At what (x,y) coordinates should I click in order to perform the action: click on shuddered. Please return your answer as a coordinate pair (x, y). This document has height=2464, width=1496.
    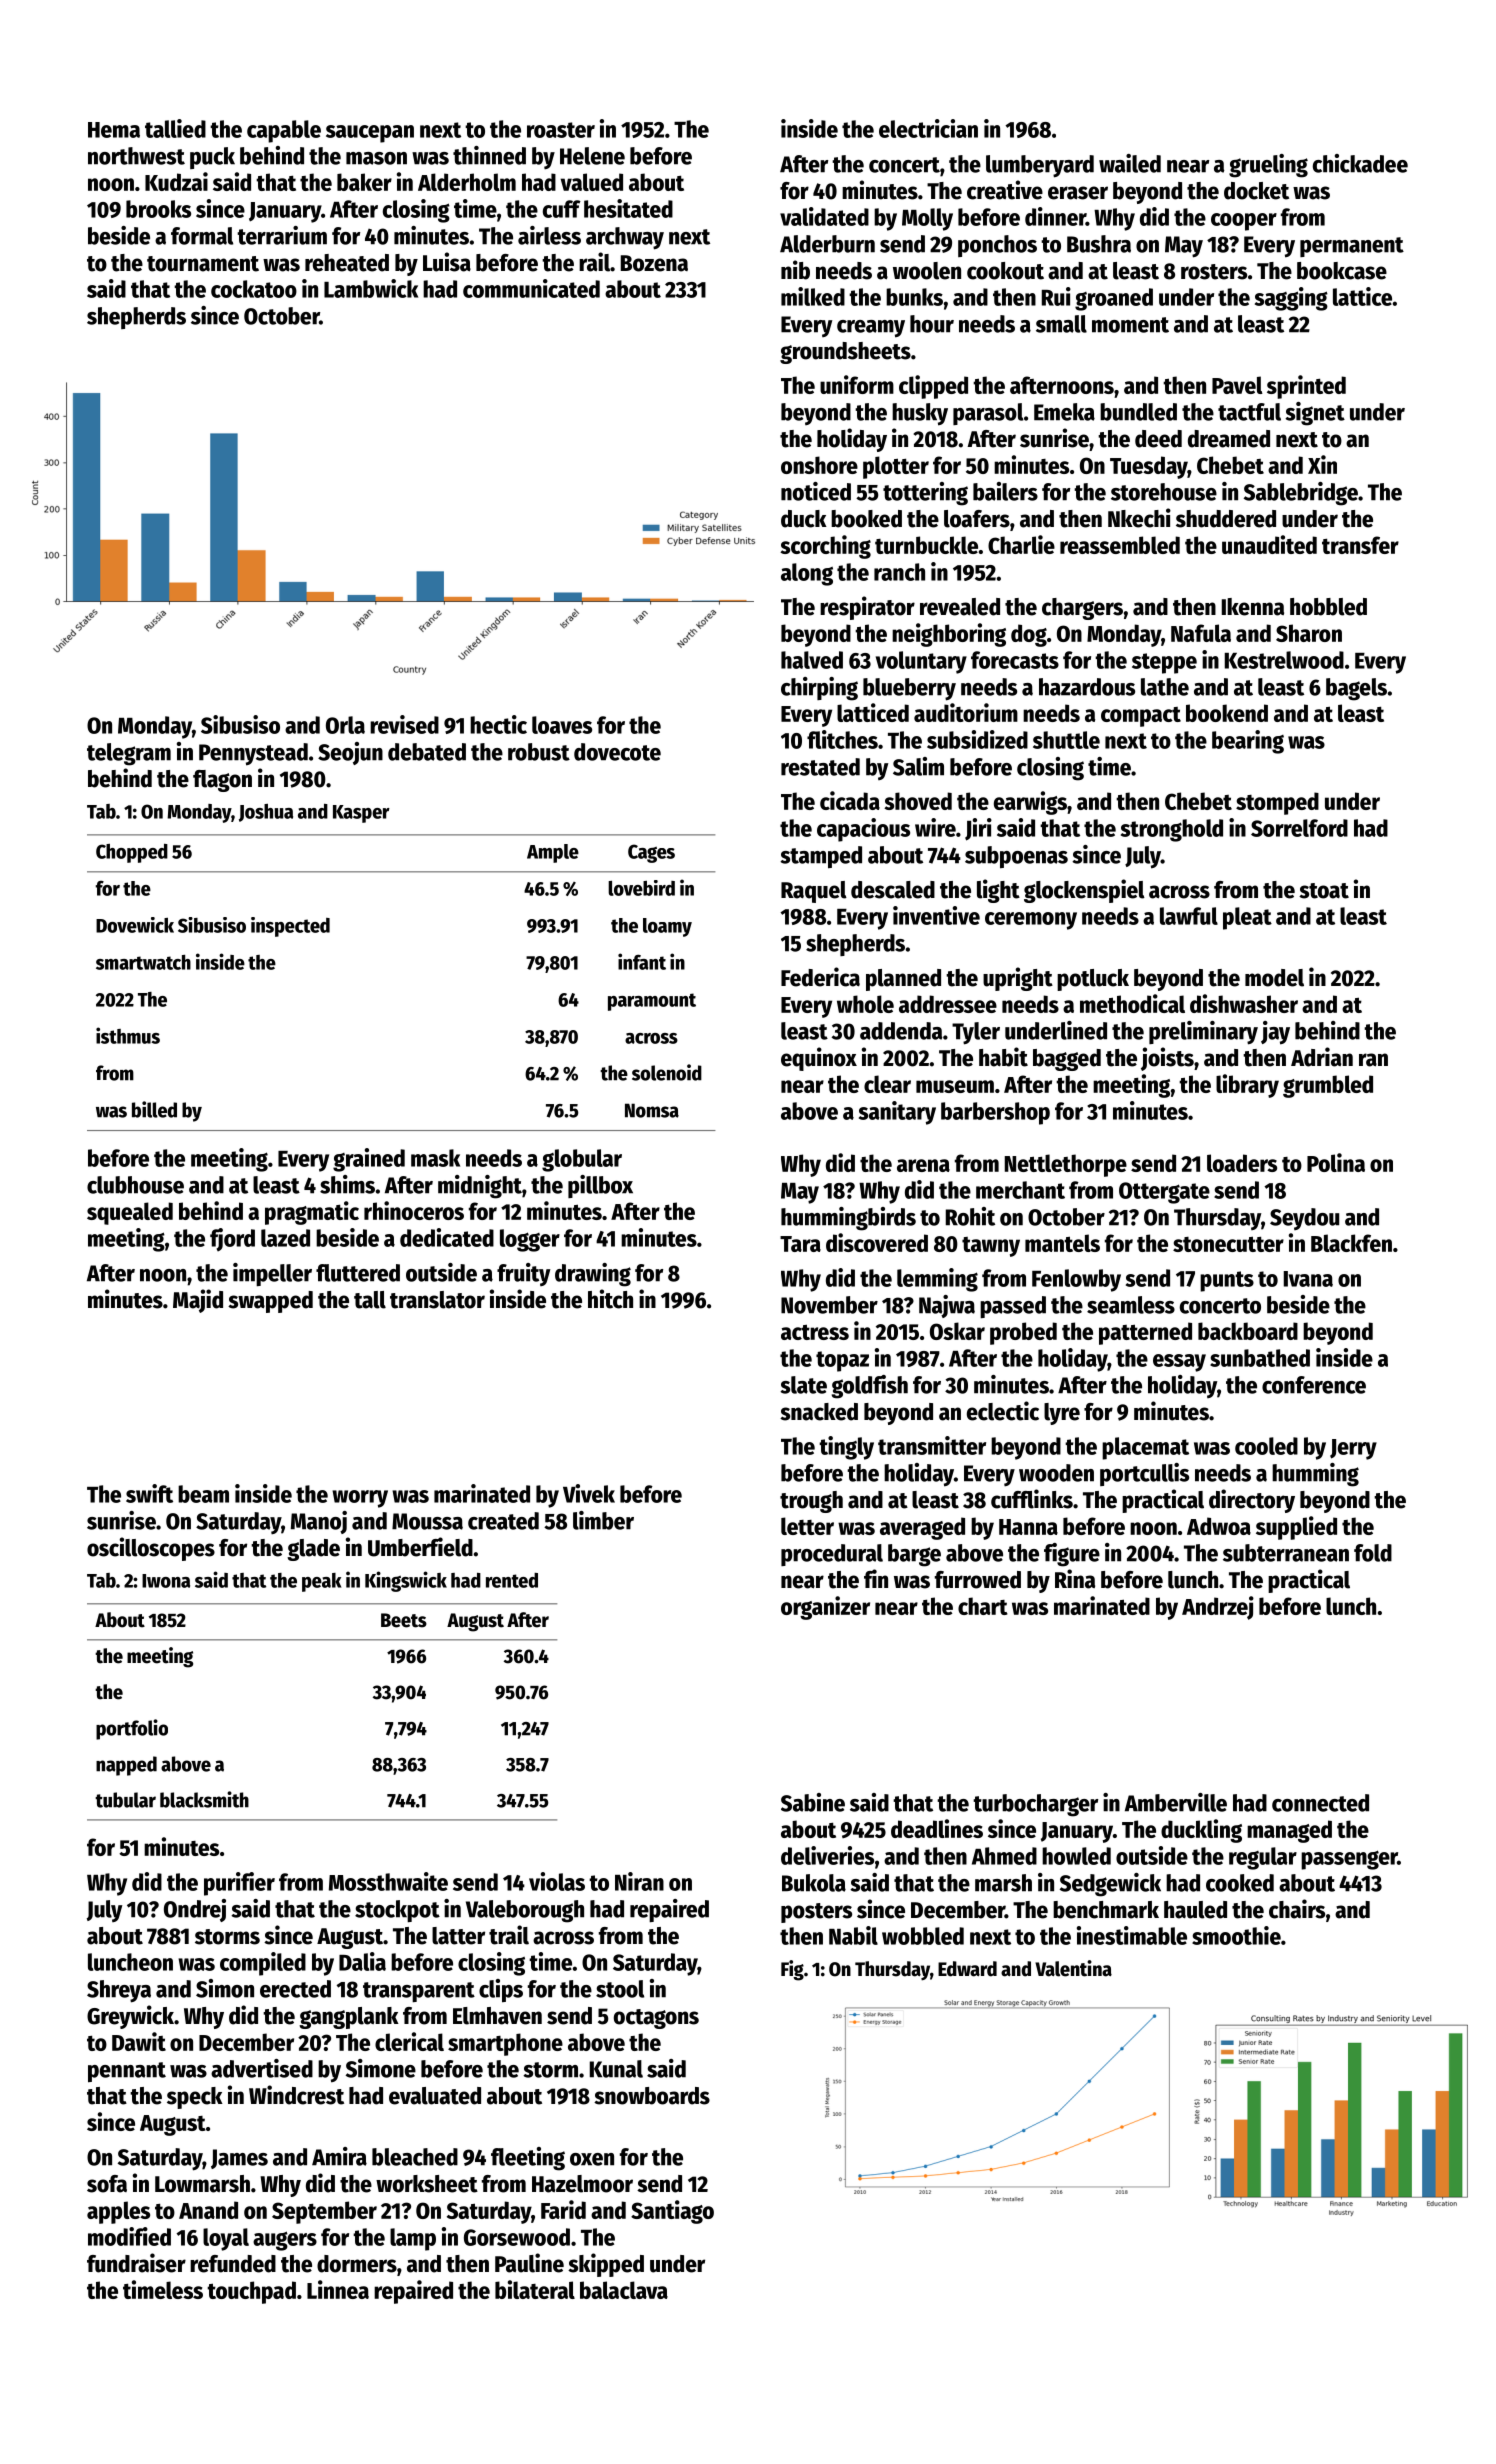
    Looking at the image, I should click on (1226, 519).
